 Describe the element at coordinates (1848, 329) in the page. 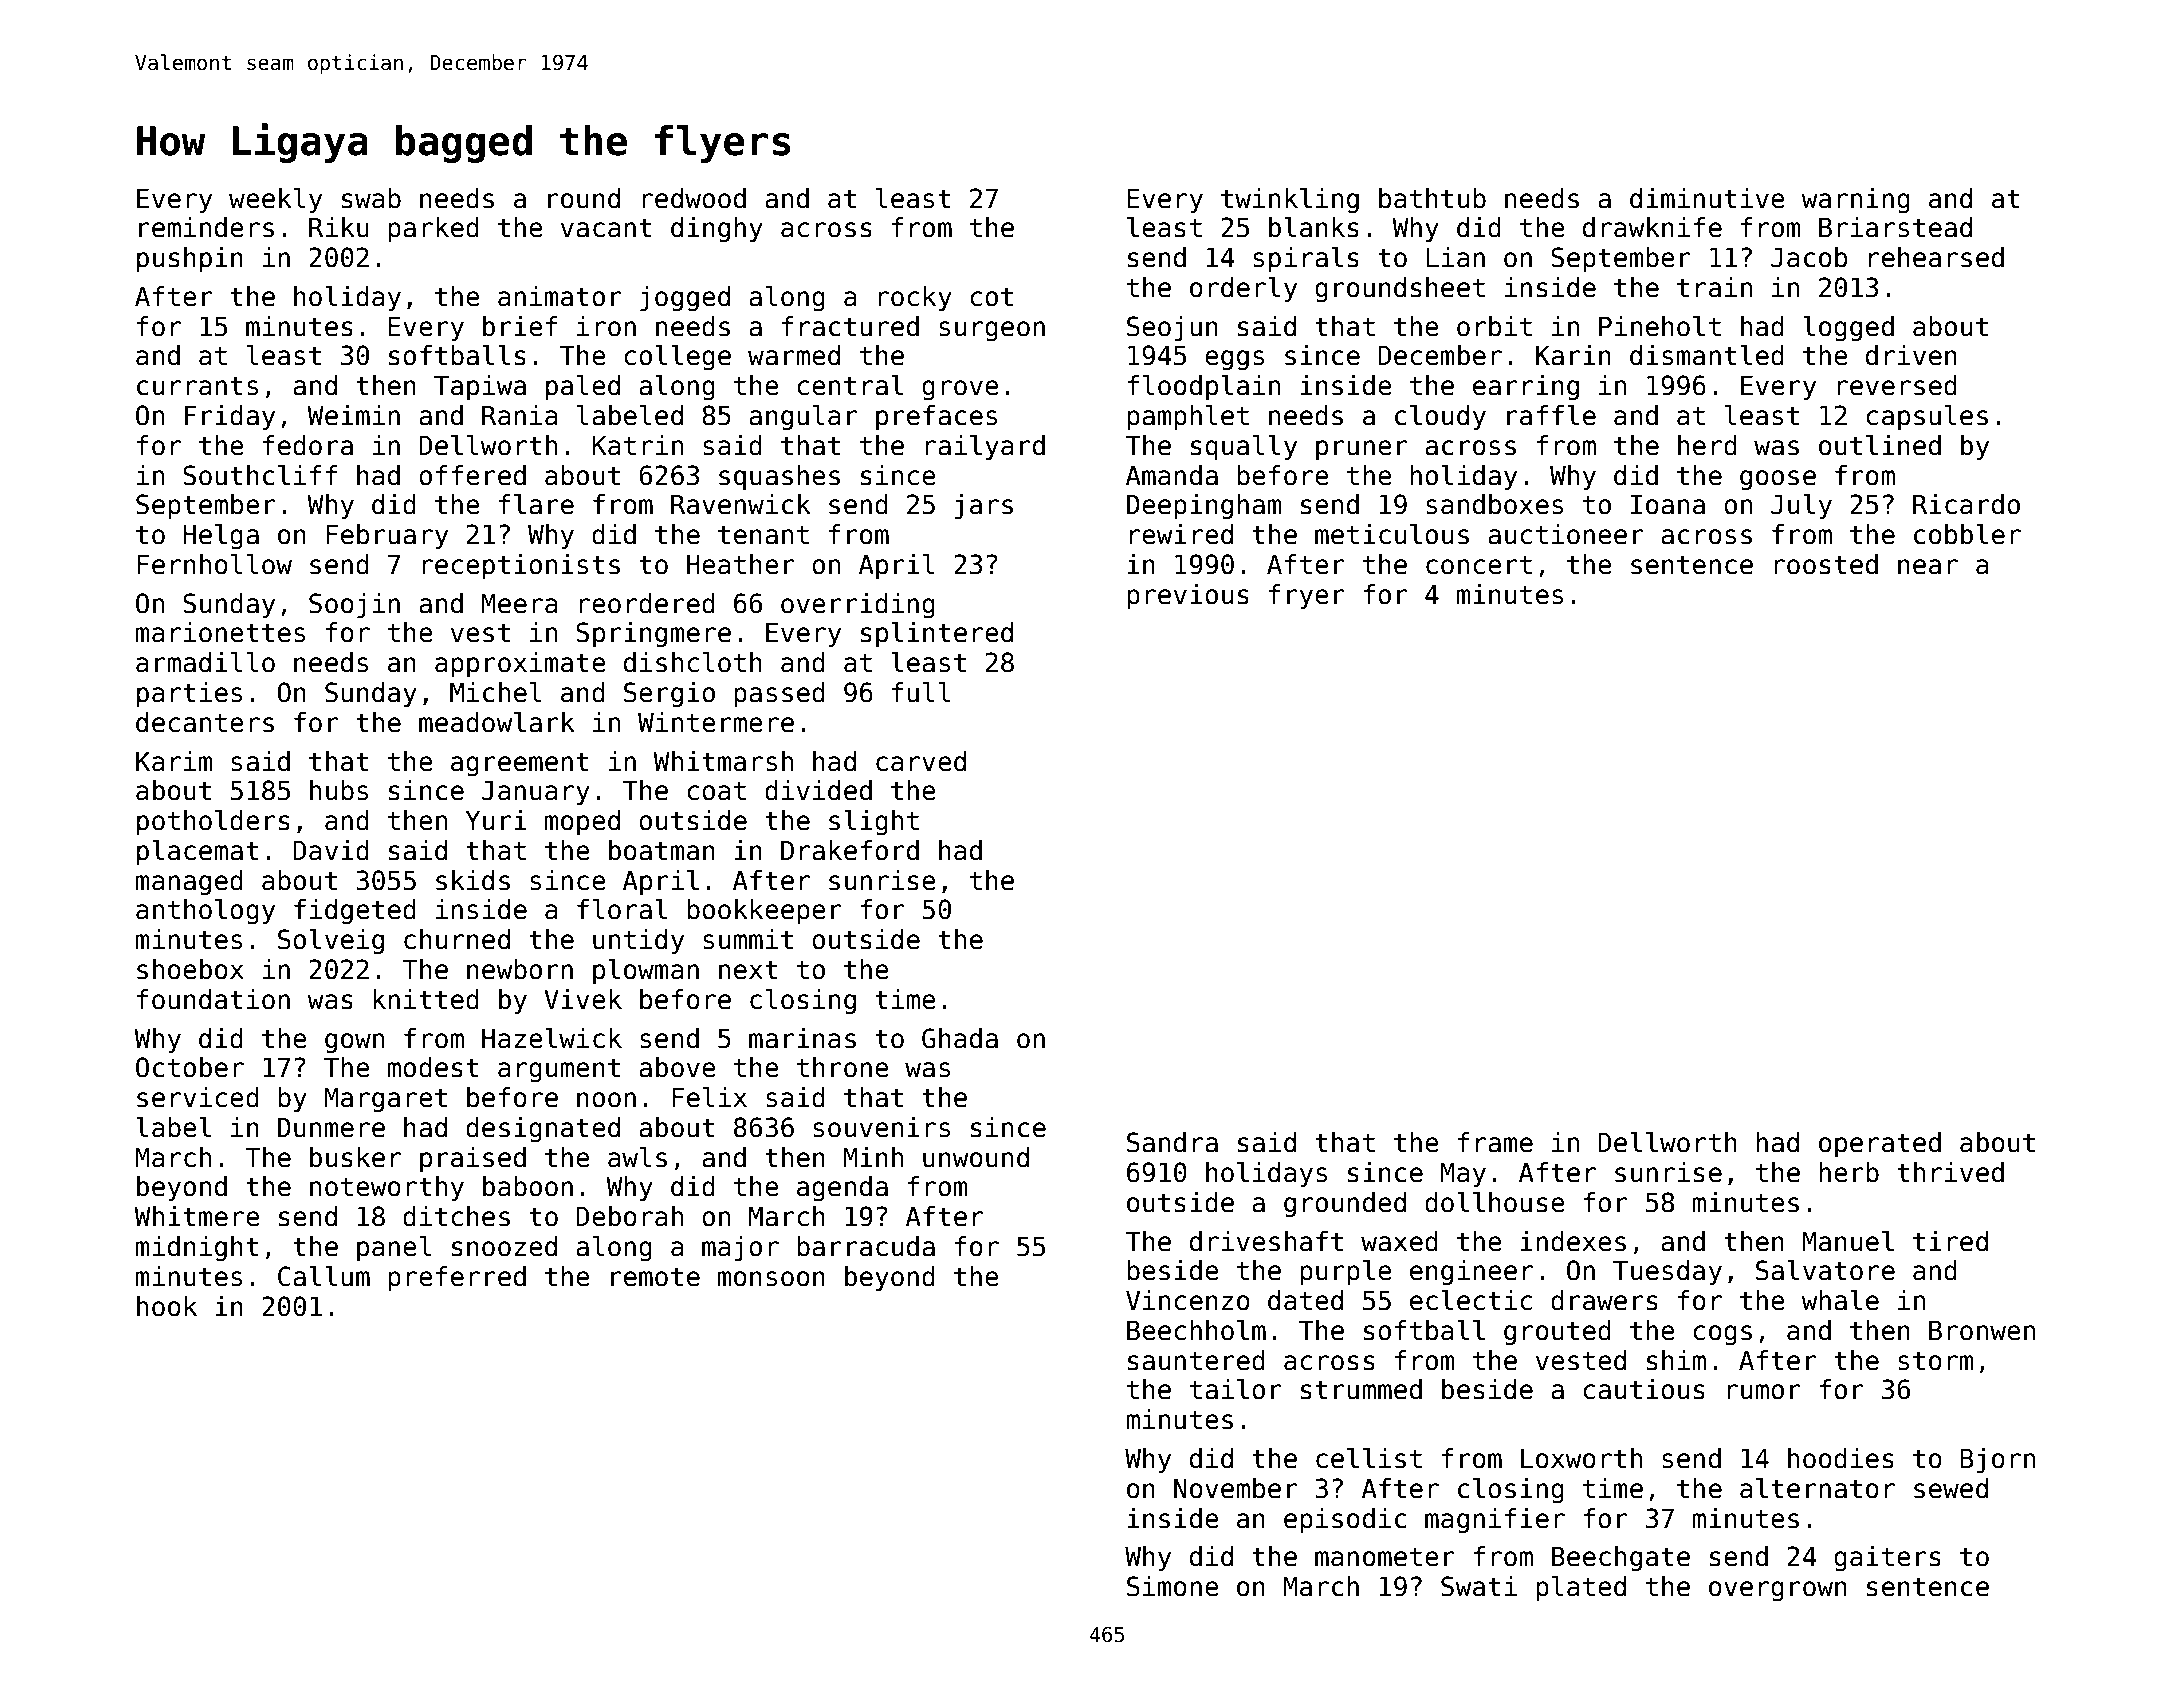

I see `logged` at that location.
